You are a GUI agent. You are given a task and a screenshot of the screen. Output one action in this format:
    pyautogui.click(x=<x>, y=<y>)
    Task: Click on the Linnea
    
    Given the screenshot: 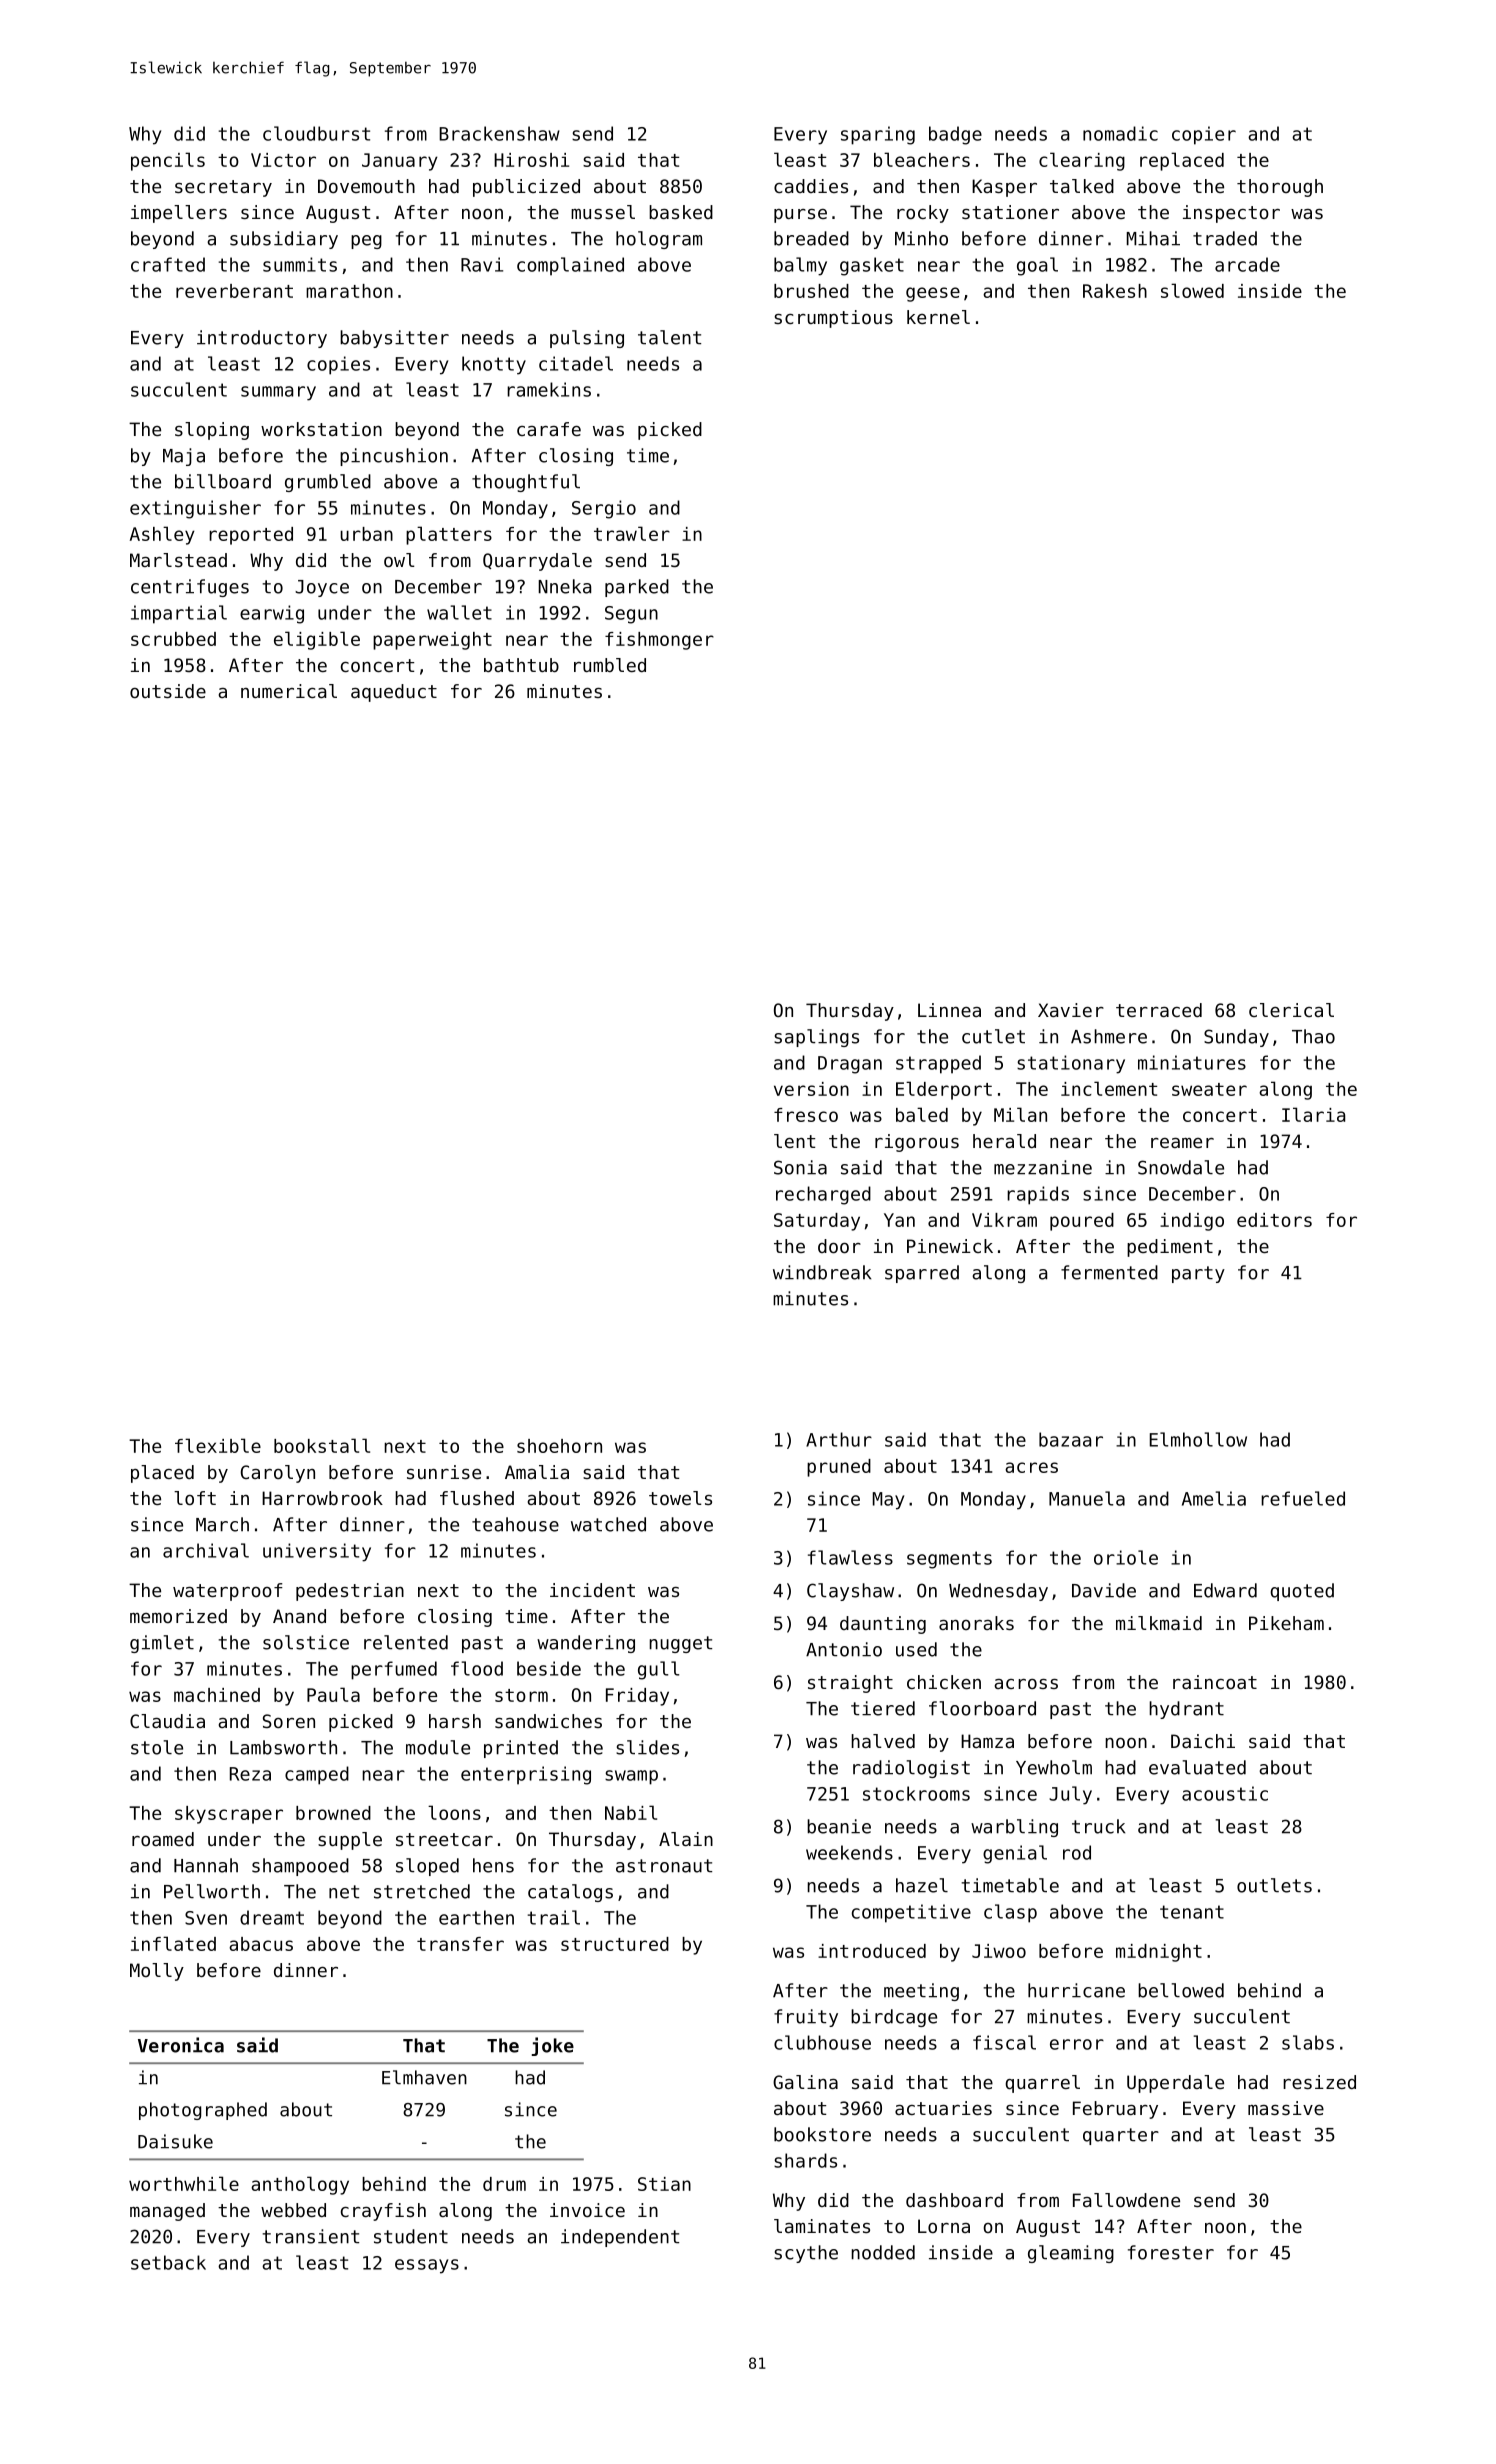 What is the action you would take?
    pyautogui.click(x=949, y=1010)
